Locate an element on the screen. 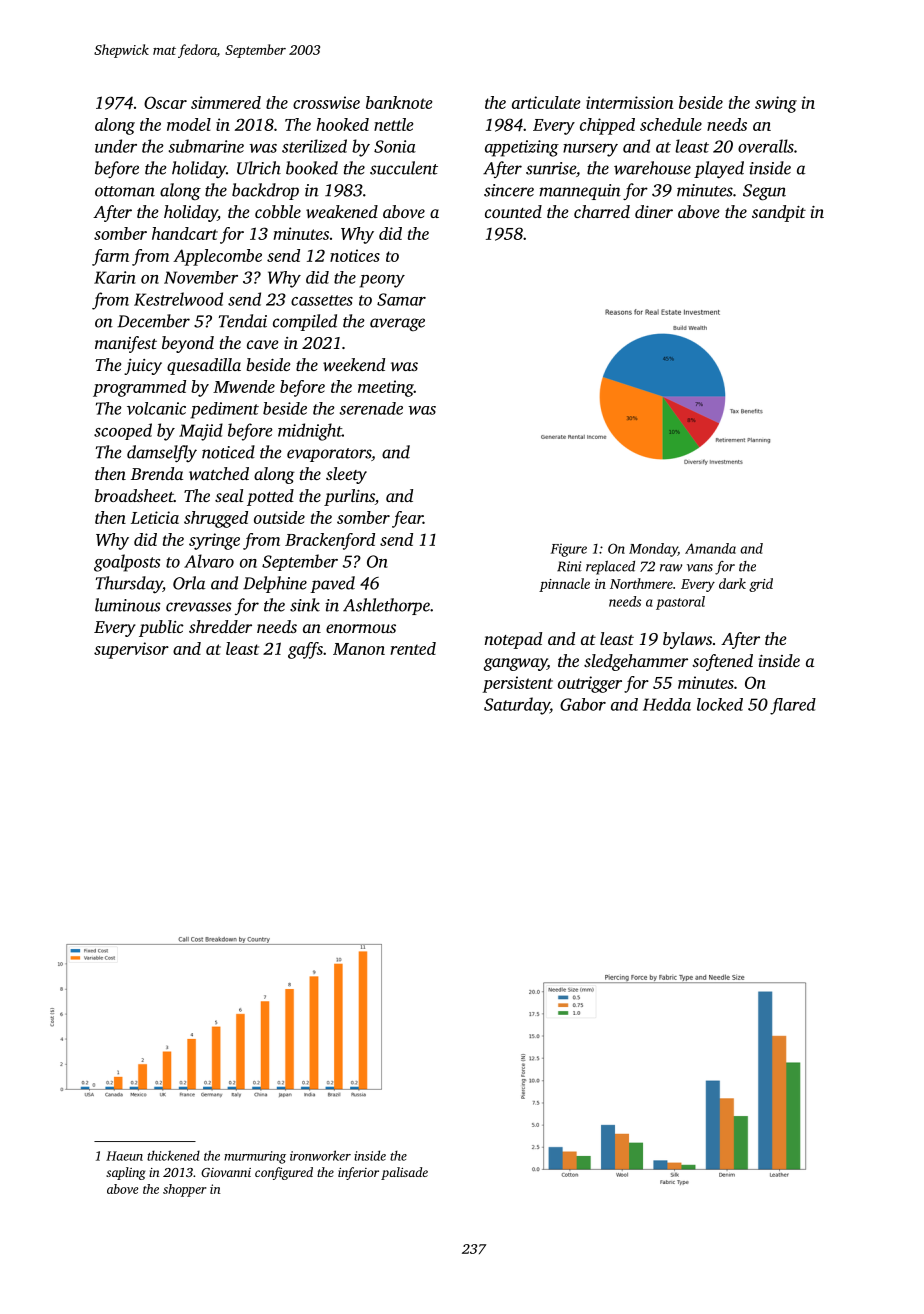 The height and width of the screenshot is (1314, 924). Hedda is located at coordinates (667, 704).
